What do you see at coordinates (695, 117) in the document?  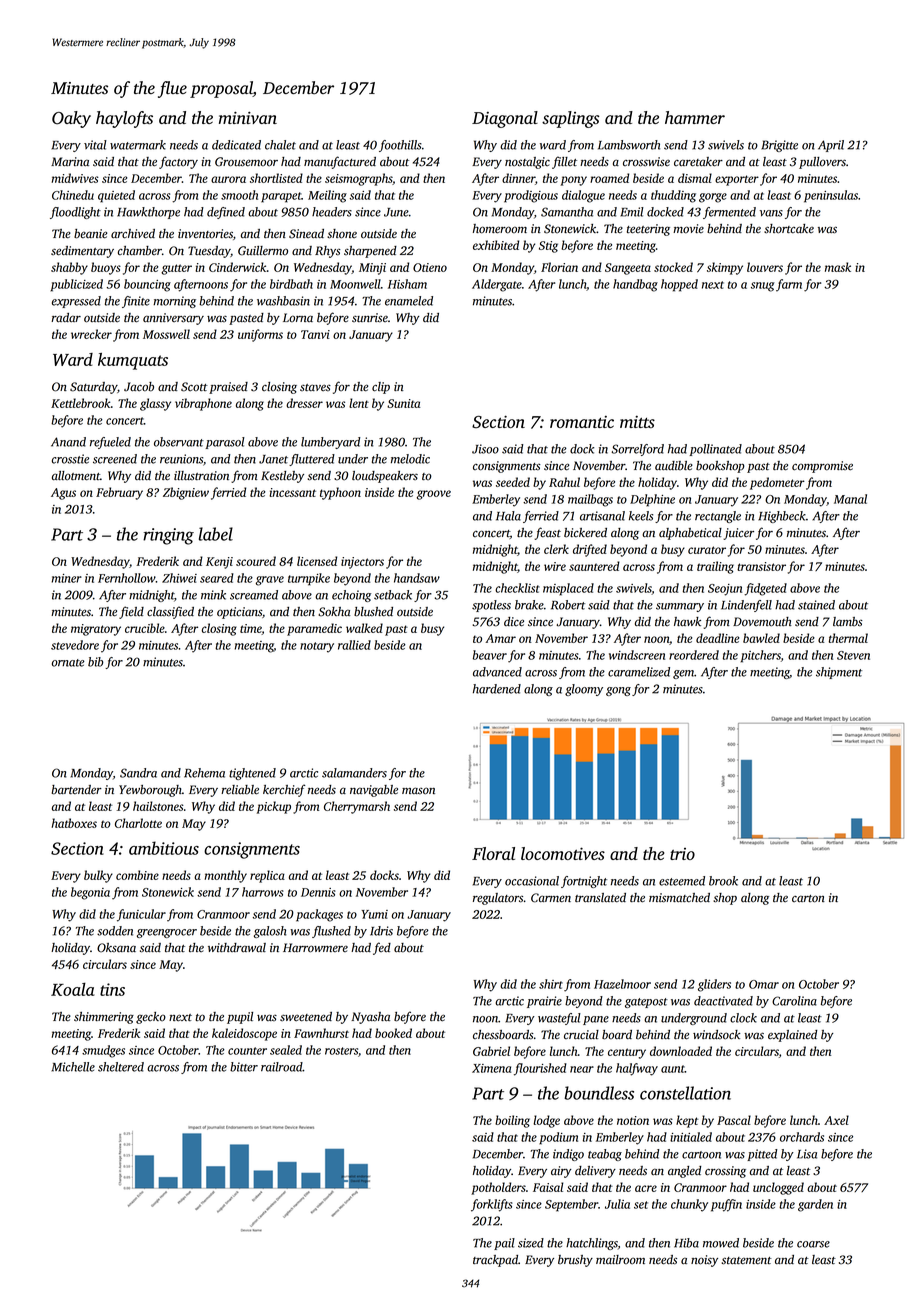 I see `hammer` at bounding box center [695, 117].
